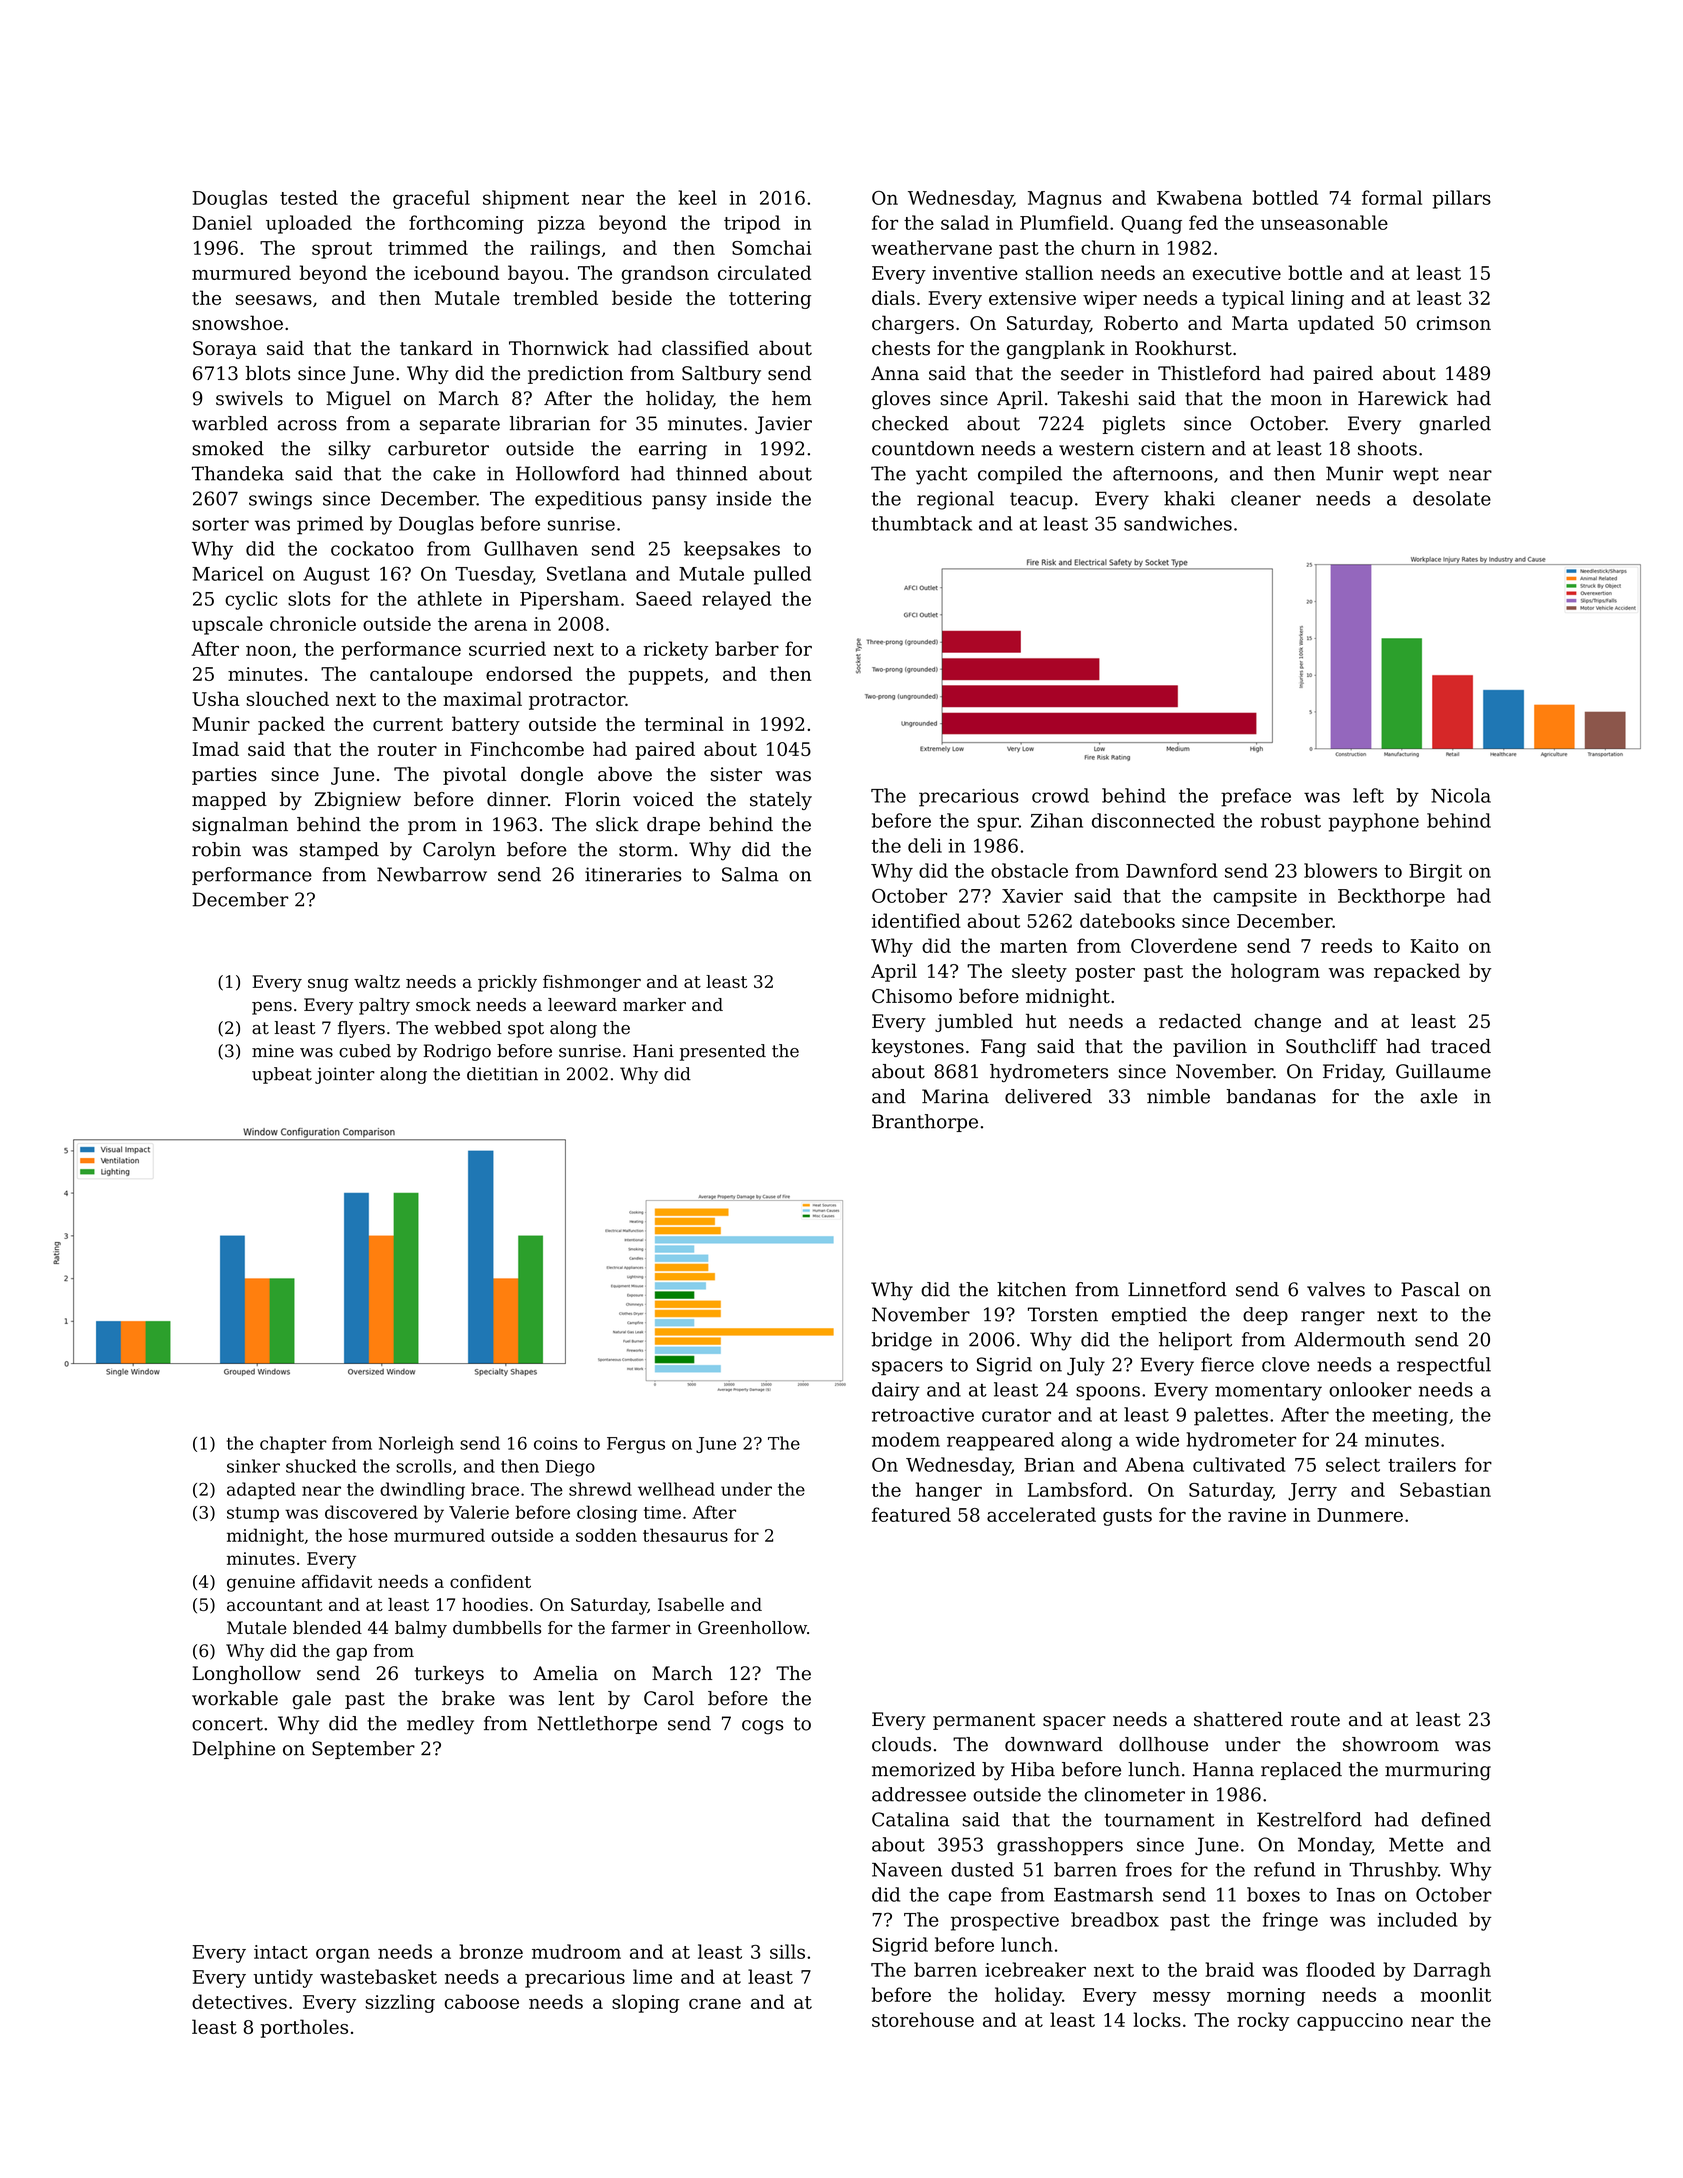 This image has height=2178, width=1683. Describe the element at coordinates (466, 224) in the image. I see `forthcoming` at that location.
